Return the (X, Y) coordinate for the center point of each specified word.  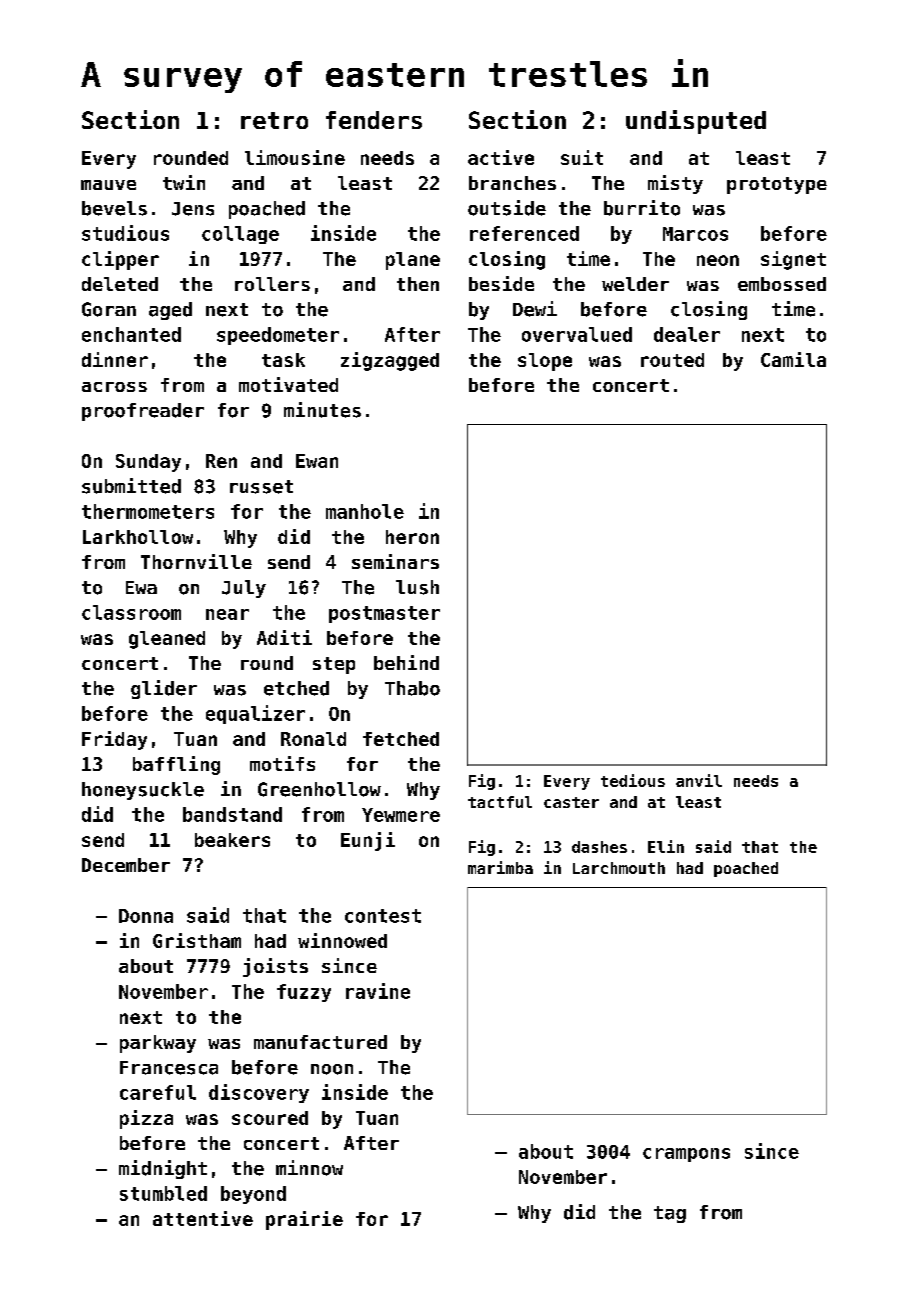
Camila (793, 359)
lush (417, 587)
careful (158, 1092)
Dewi (535, 309)
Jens (193, 209)
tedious (633, 780)
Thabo (412, 688)
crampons (686, 1155)
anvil (699, 780)
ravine (378, 991)
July (244, 589)
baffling (176, 765)
